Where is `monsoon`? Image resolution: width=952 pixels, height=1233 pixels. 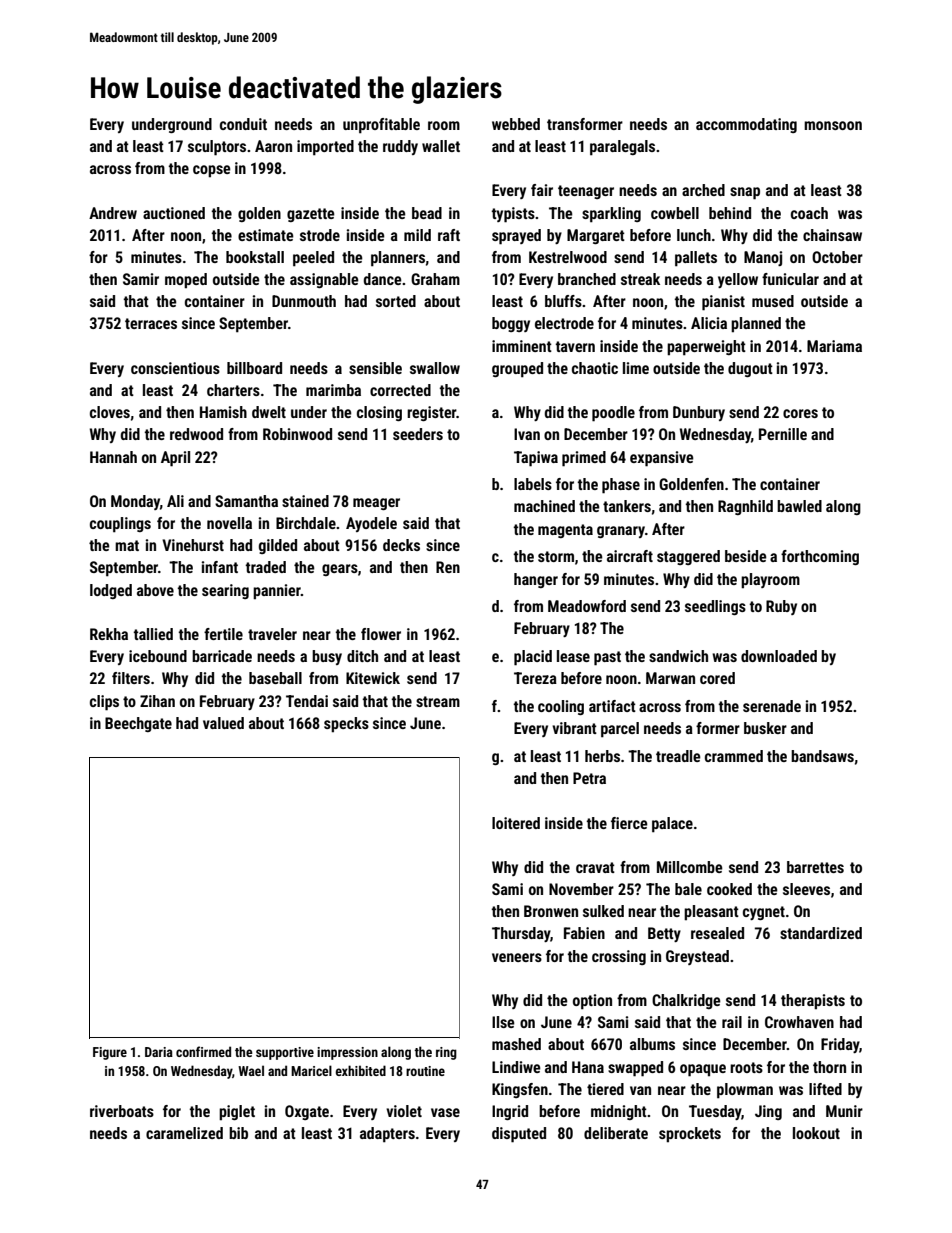
monsoon is located at coordinates (833, 125).
